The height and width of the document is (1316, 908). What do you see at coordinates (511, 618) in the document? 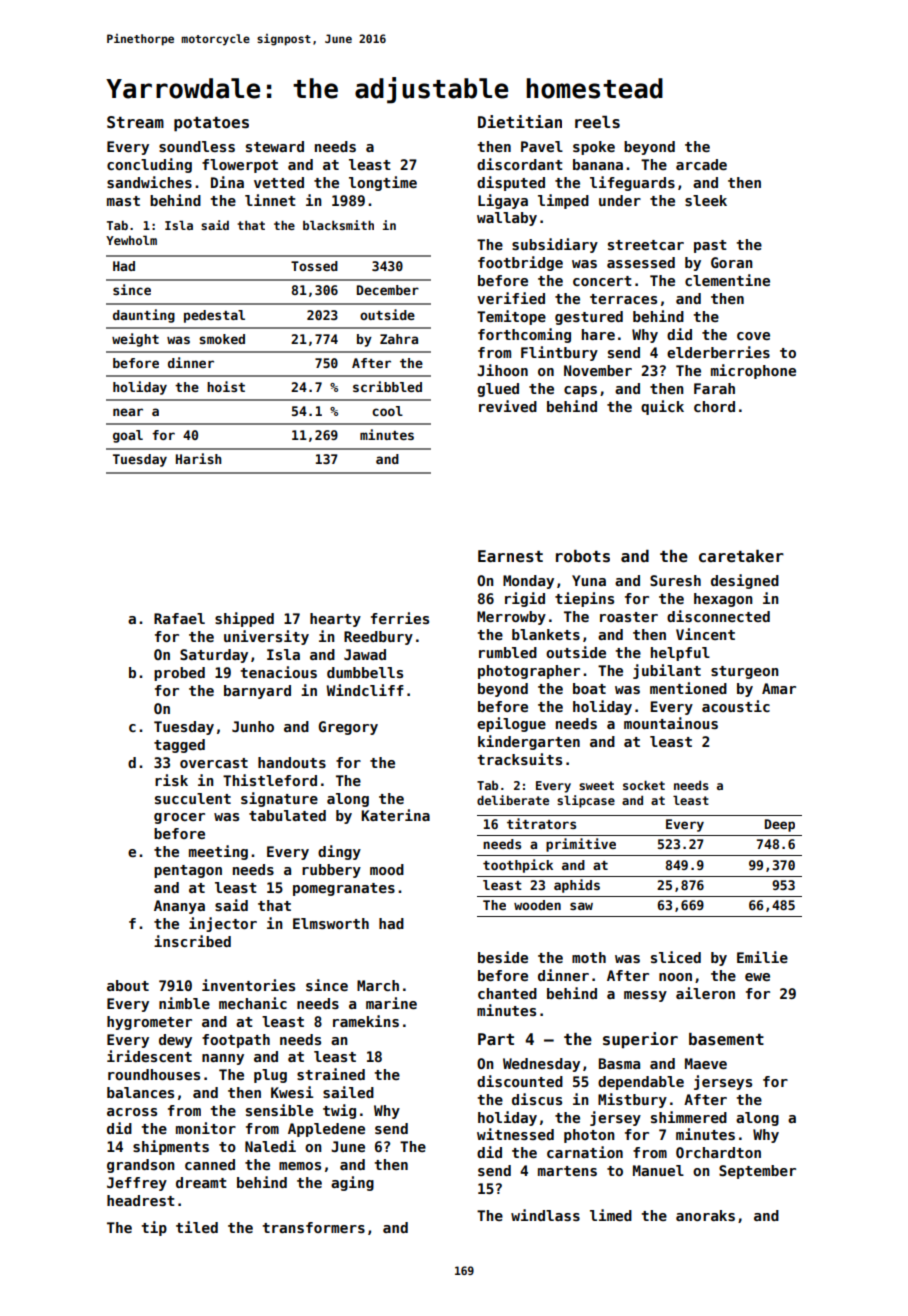
I see `Merrowby` at bounding box center [511, 618].
